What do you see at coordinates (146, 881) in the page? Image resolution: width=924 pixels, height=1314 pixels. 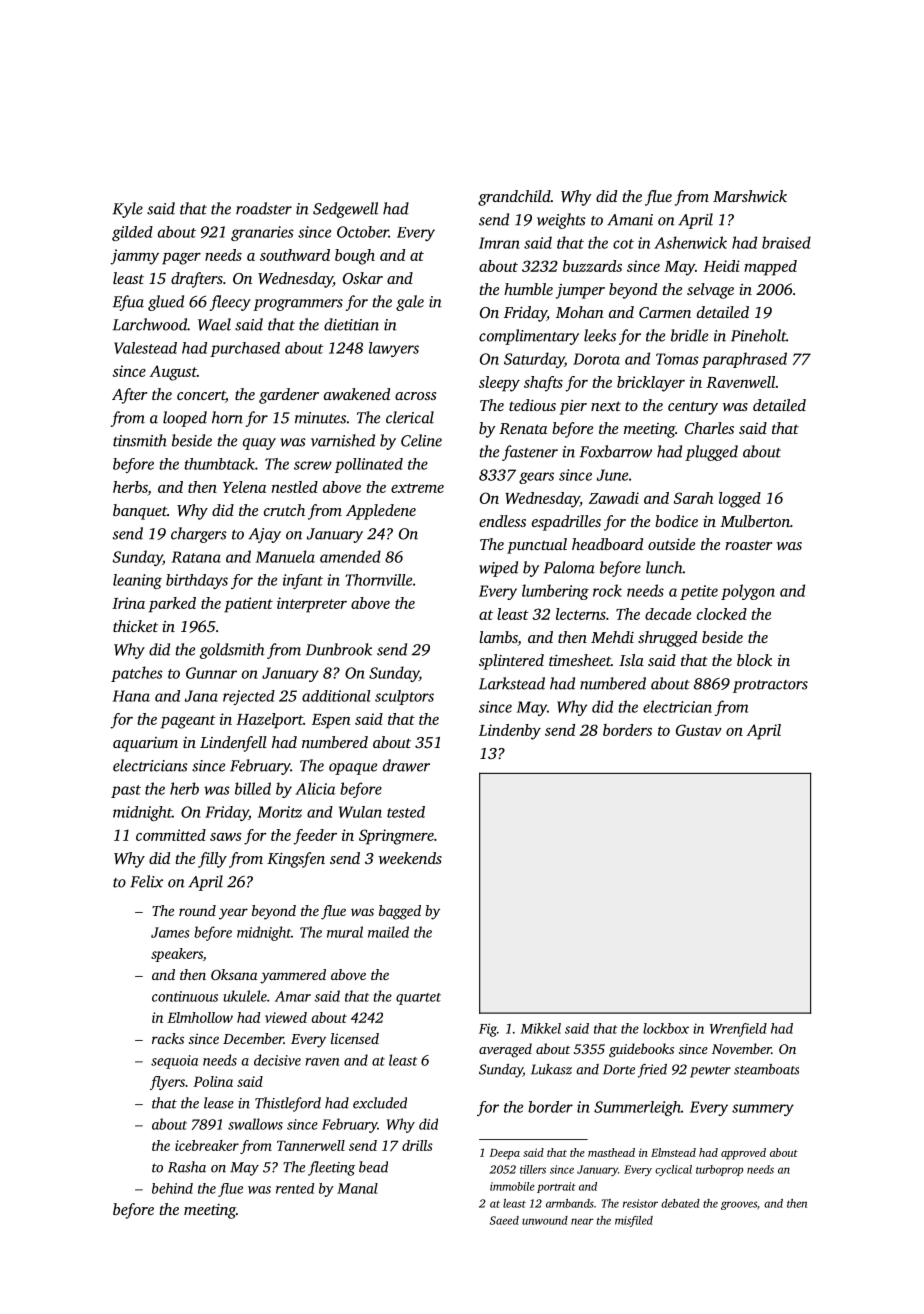 I see `Felix` at bounding box center [146, 881].
